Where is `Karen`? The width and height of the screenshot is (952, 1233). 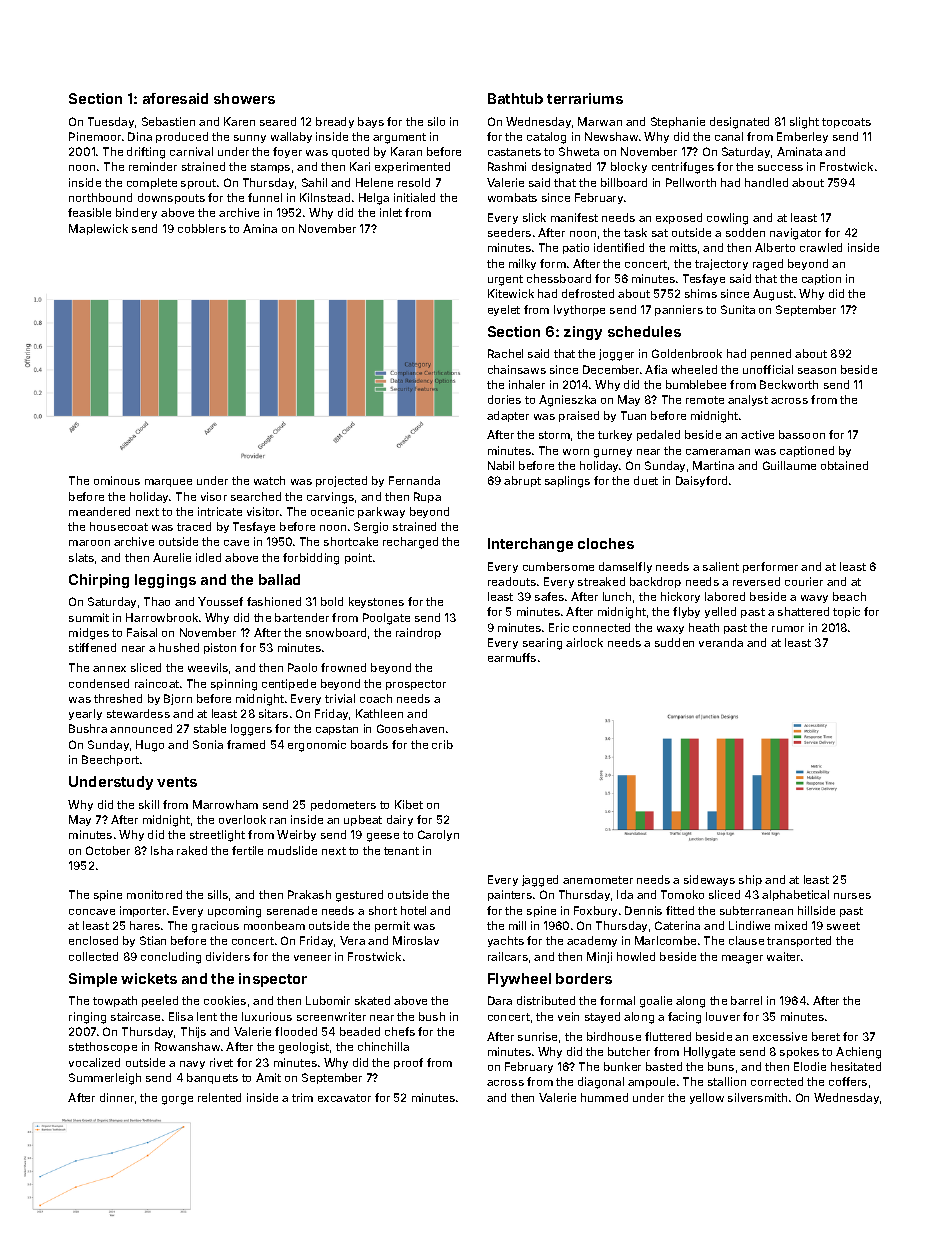 Karen is located at coordinates (239, 121).
